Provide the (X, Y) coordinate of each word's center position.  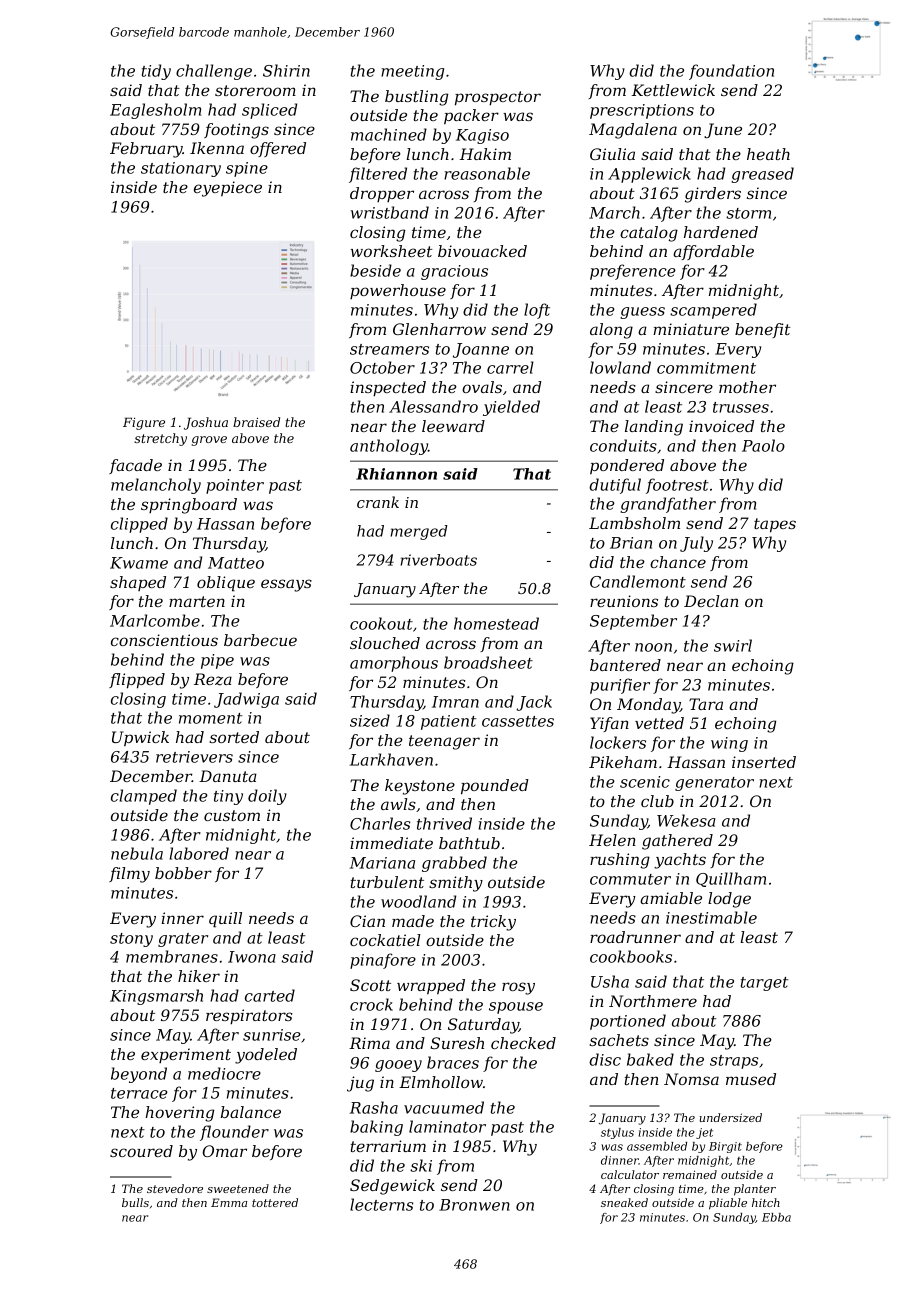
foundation (731, 72)
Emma (229, 1202)
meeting (412, 72)
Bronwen (474, 1205)
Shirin (286, 70)
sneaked (624, 1202)
